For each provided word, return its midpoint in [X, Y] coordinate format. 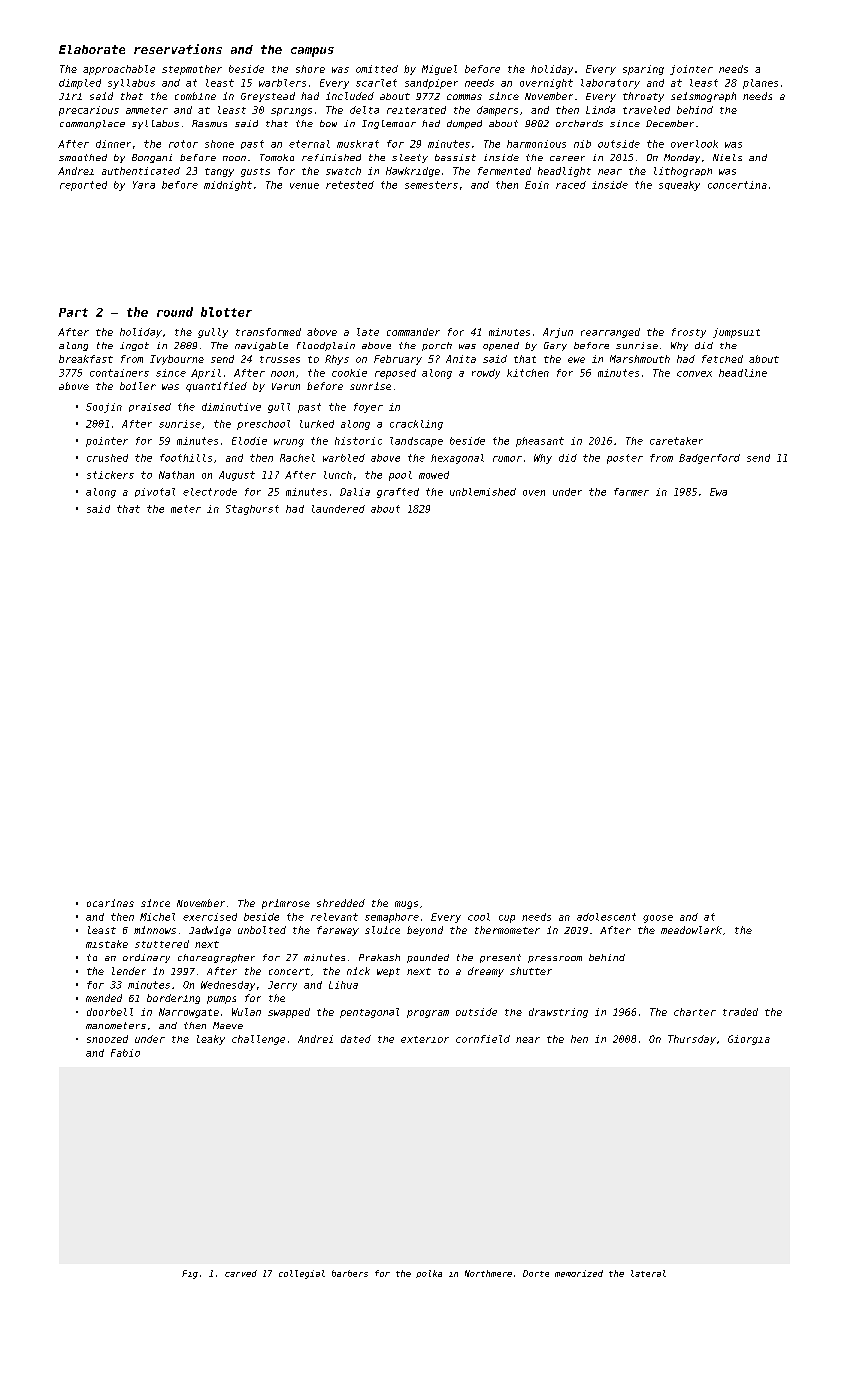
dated [356, 1039]
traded [740, 1012]
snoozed [107, 1039]
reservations [178, 49]
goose [658, 919]
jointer [691, 70]
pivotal [155, 492]
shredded [341, 903]
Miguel [439, 70]
